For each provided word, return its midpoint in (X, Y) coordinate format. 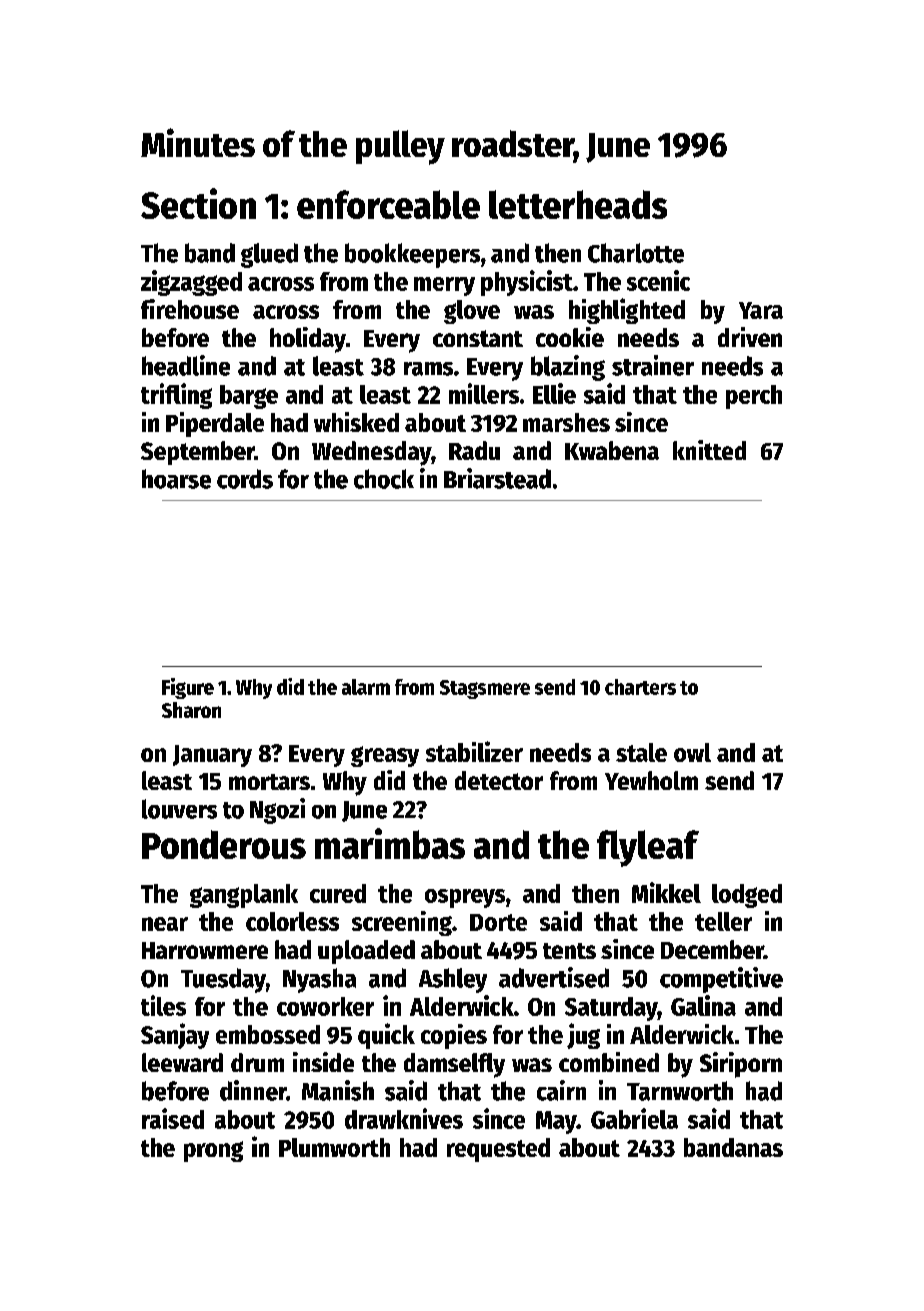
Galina (703, 1005)
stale (641, 752)
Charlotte (636, 253)
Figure (188, 688)
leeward (182, 1062)
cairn (561, 1090)
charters (640, 687)
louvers (179, 809)
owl (692, 752)
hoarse (176, 479)
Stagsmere (485, 689)
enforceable (388, 204)
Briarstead (497, 478)
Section (198, 203)
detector (499, 780)
